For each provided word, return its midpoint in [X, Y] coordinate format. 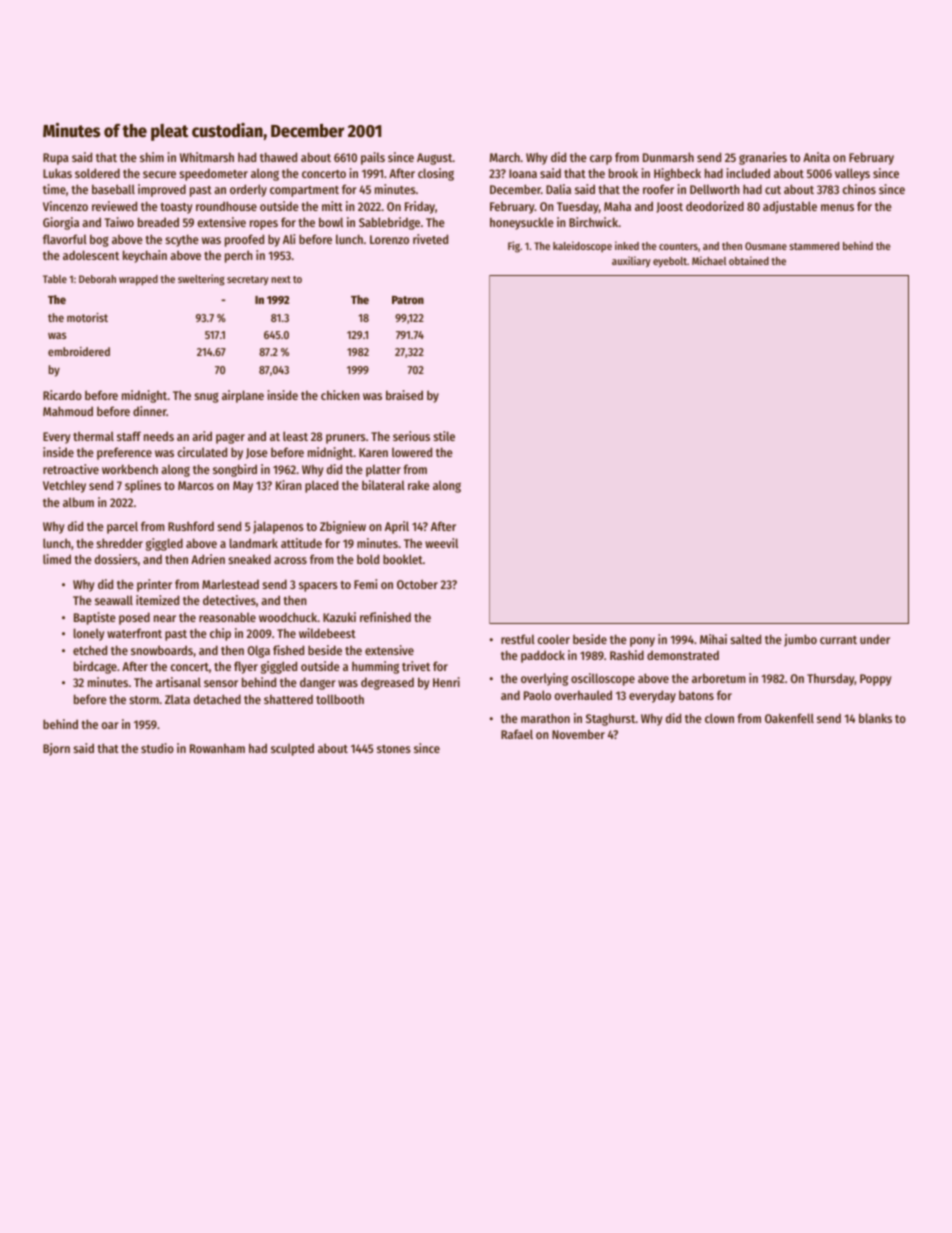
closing [436, 174]
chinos [859, 189]
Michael [709, 260]
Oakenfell [789, 718]
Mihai [713, 639]
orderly [248, 190]
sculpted [292, 749]
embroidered [79, 351]
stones [394, 749]
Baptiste [95, 618]
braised [404, 395]
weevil [441, 543]
